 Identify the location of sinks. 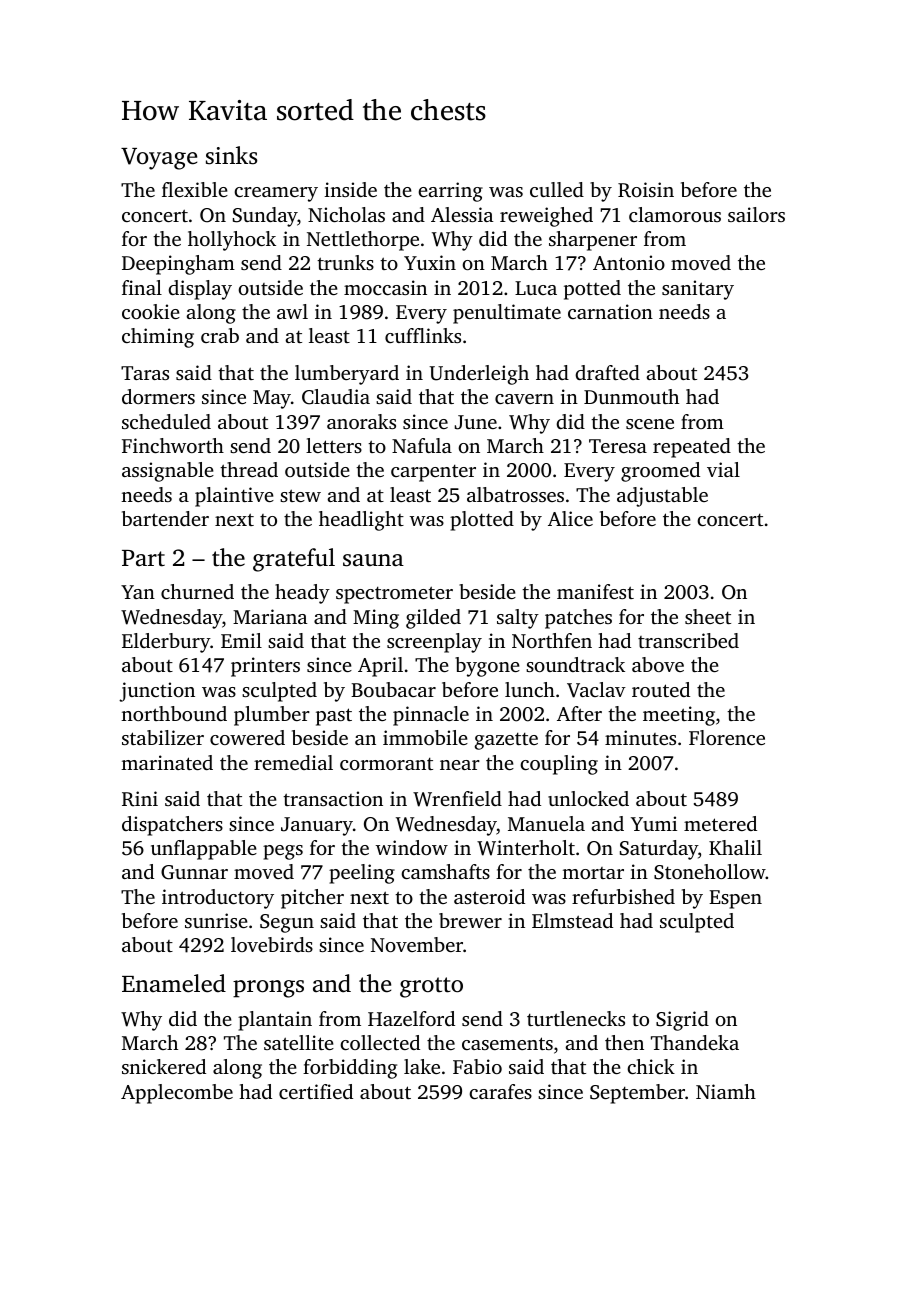
(231, 155).
